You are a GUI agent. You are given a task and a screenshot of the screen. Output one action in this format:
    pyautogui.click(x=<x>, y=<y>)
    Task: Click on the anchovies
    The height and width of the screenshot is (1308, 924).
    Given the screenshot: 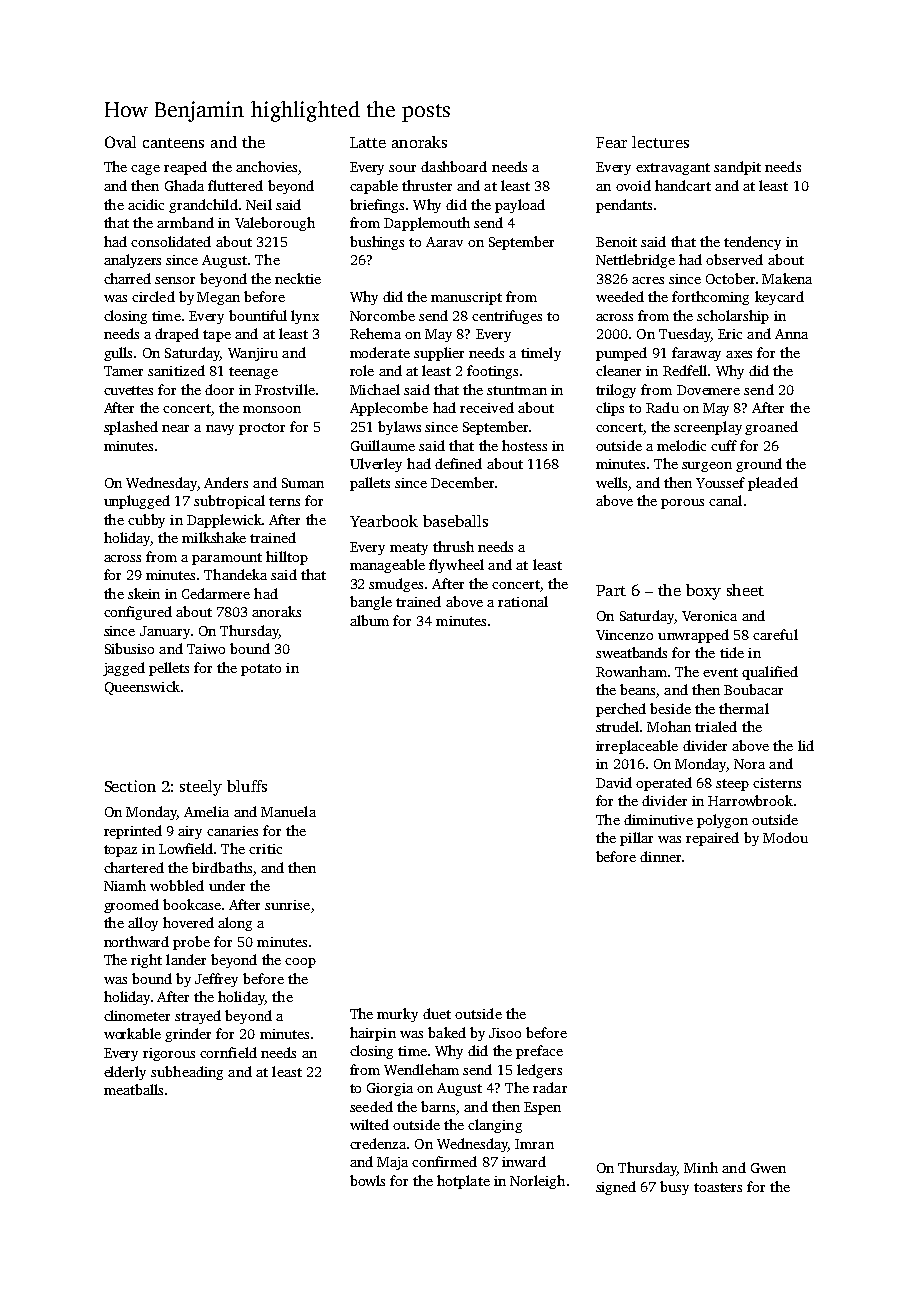 What is the action you would take?
    pyautogui.click(x=266, y=166)
